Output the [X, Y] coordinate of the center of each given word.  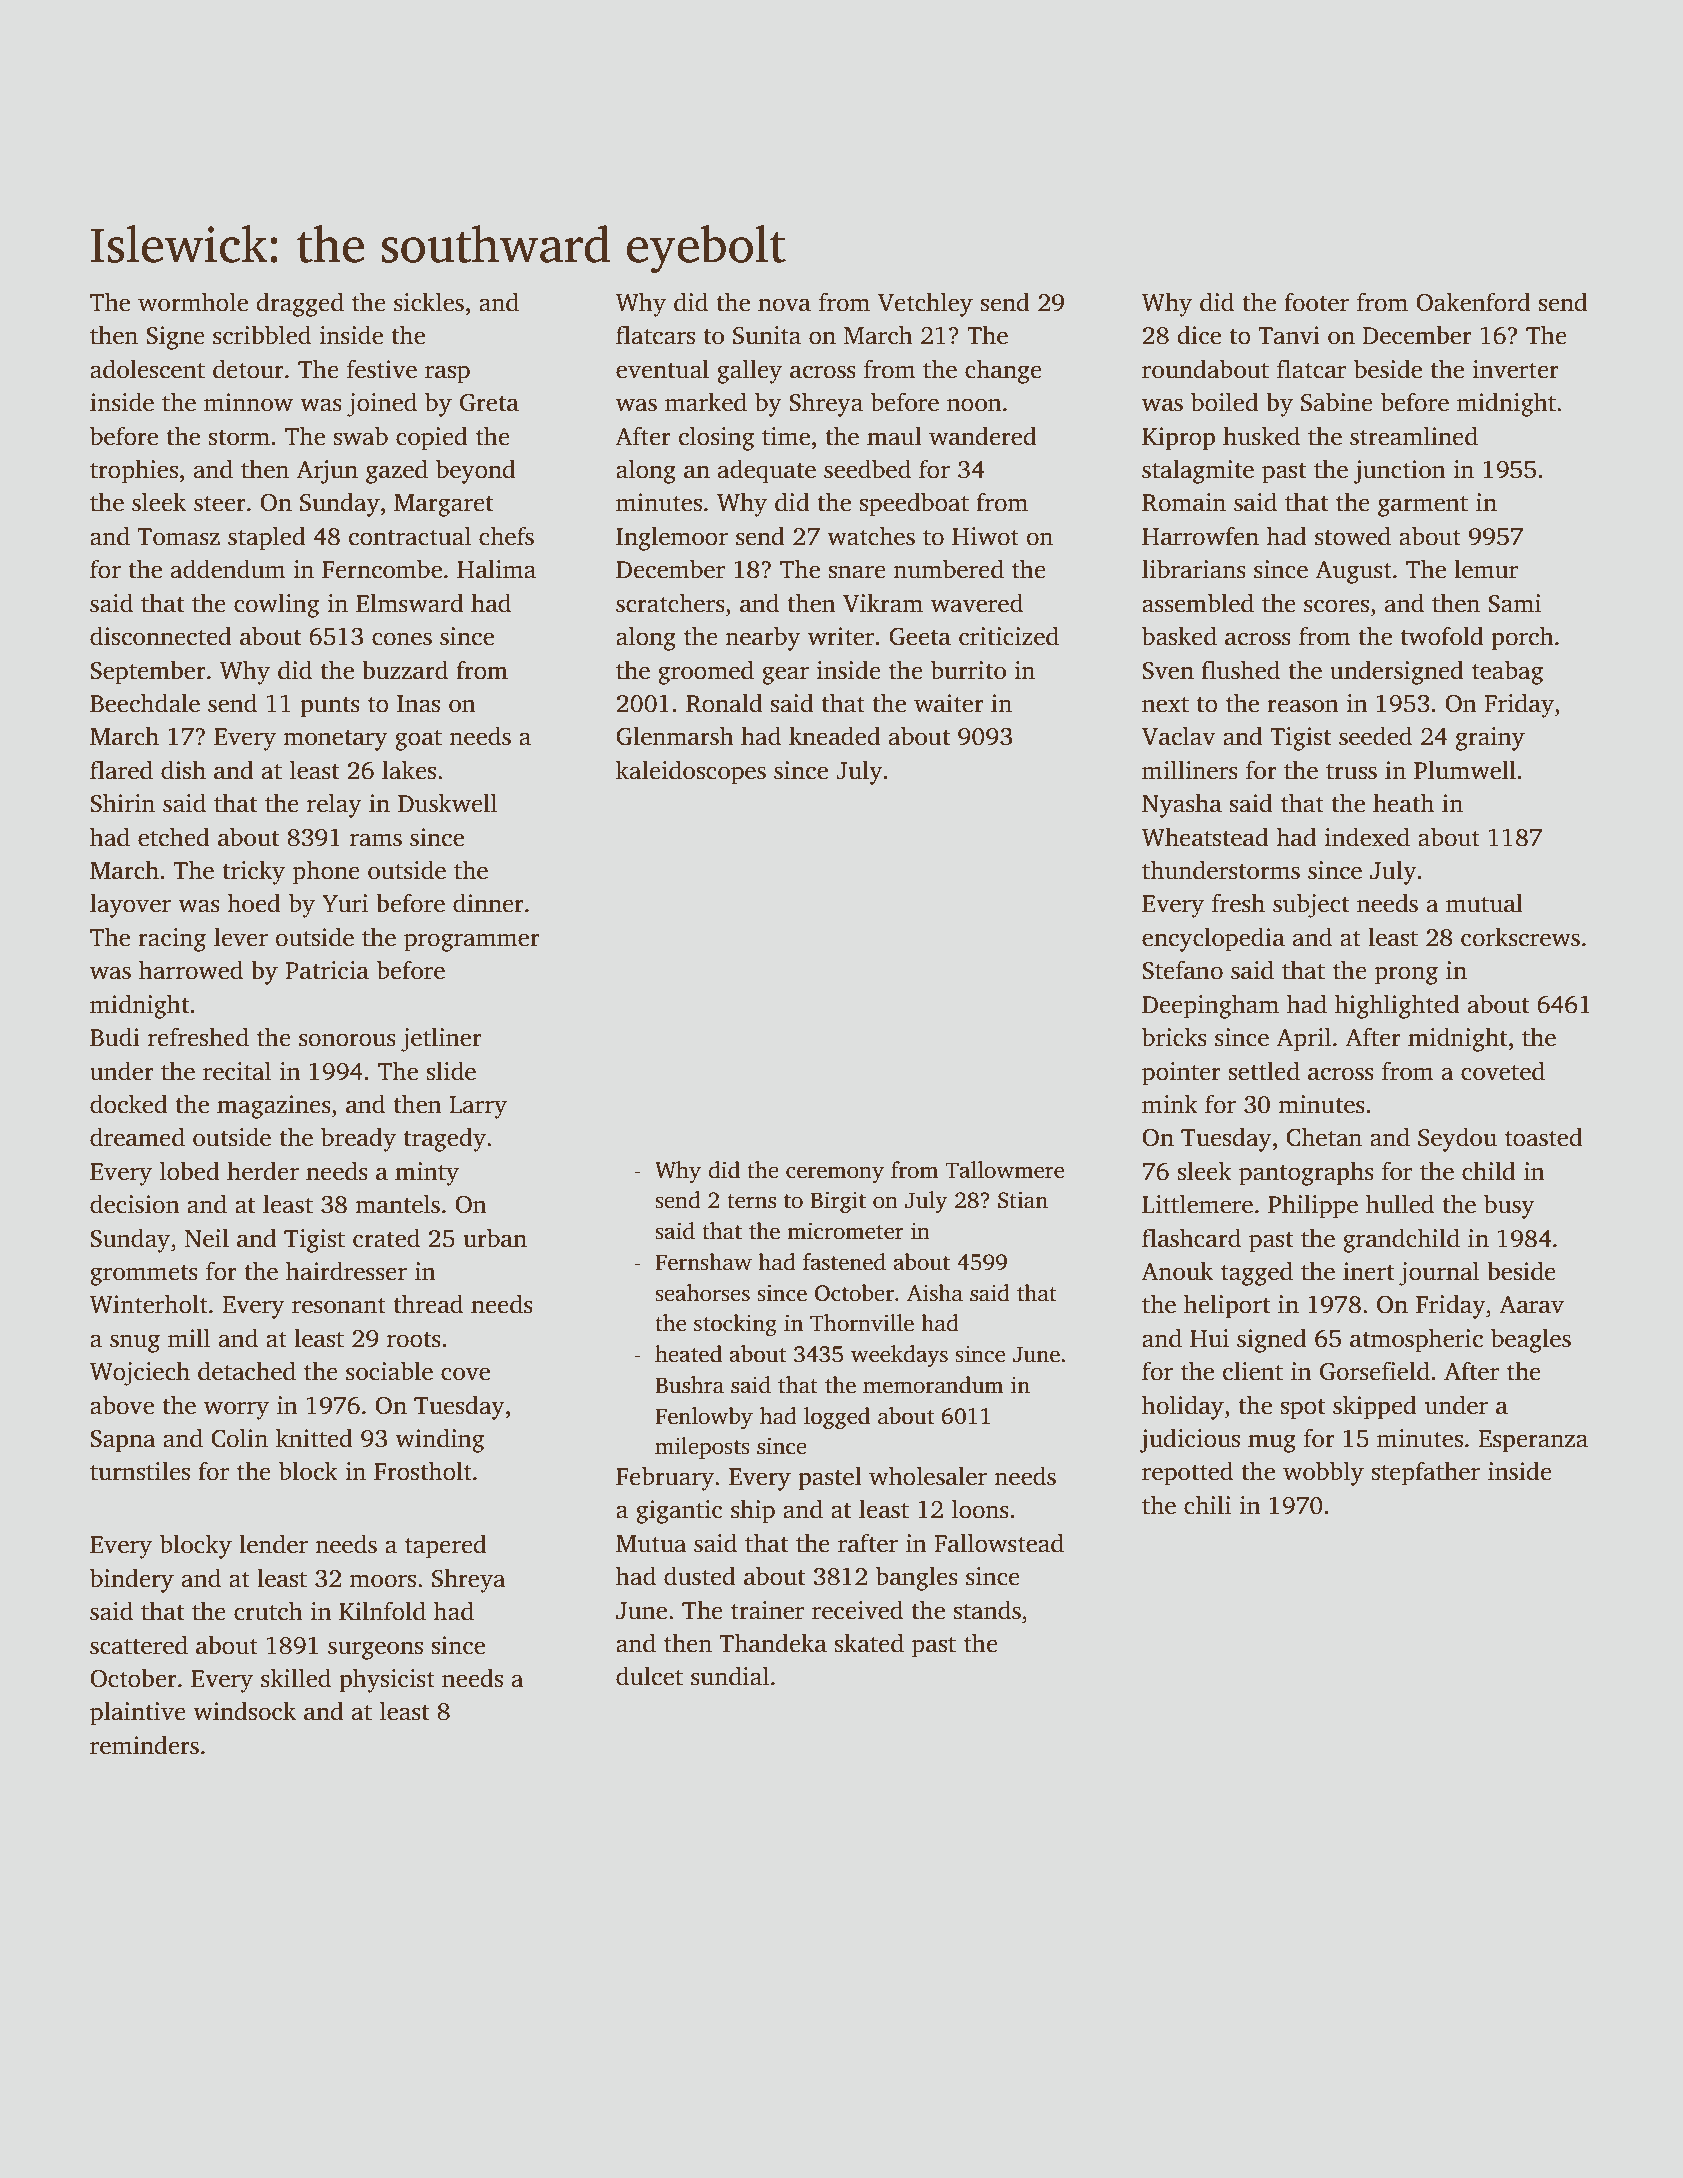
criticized [1009, 636]
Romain [1184, 502]
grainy [1490, 739]
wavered [977, 603]
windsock [244, 1711]
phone [326, 872]
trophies [134, 471]
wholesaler [928, 1476]
